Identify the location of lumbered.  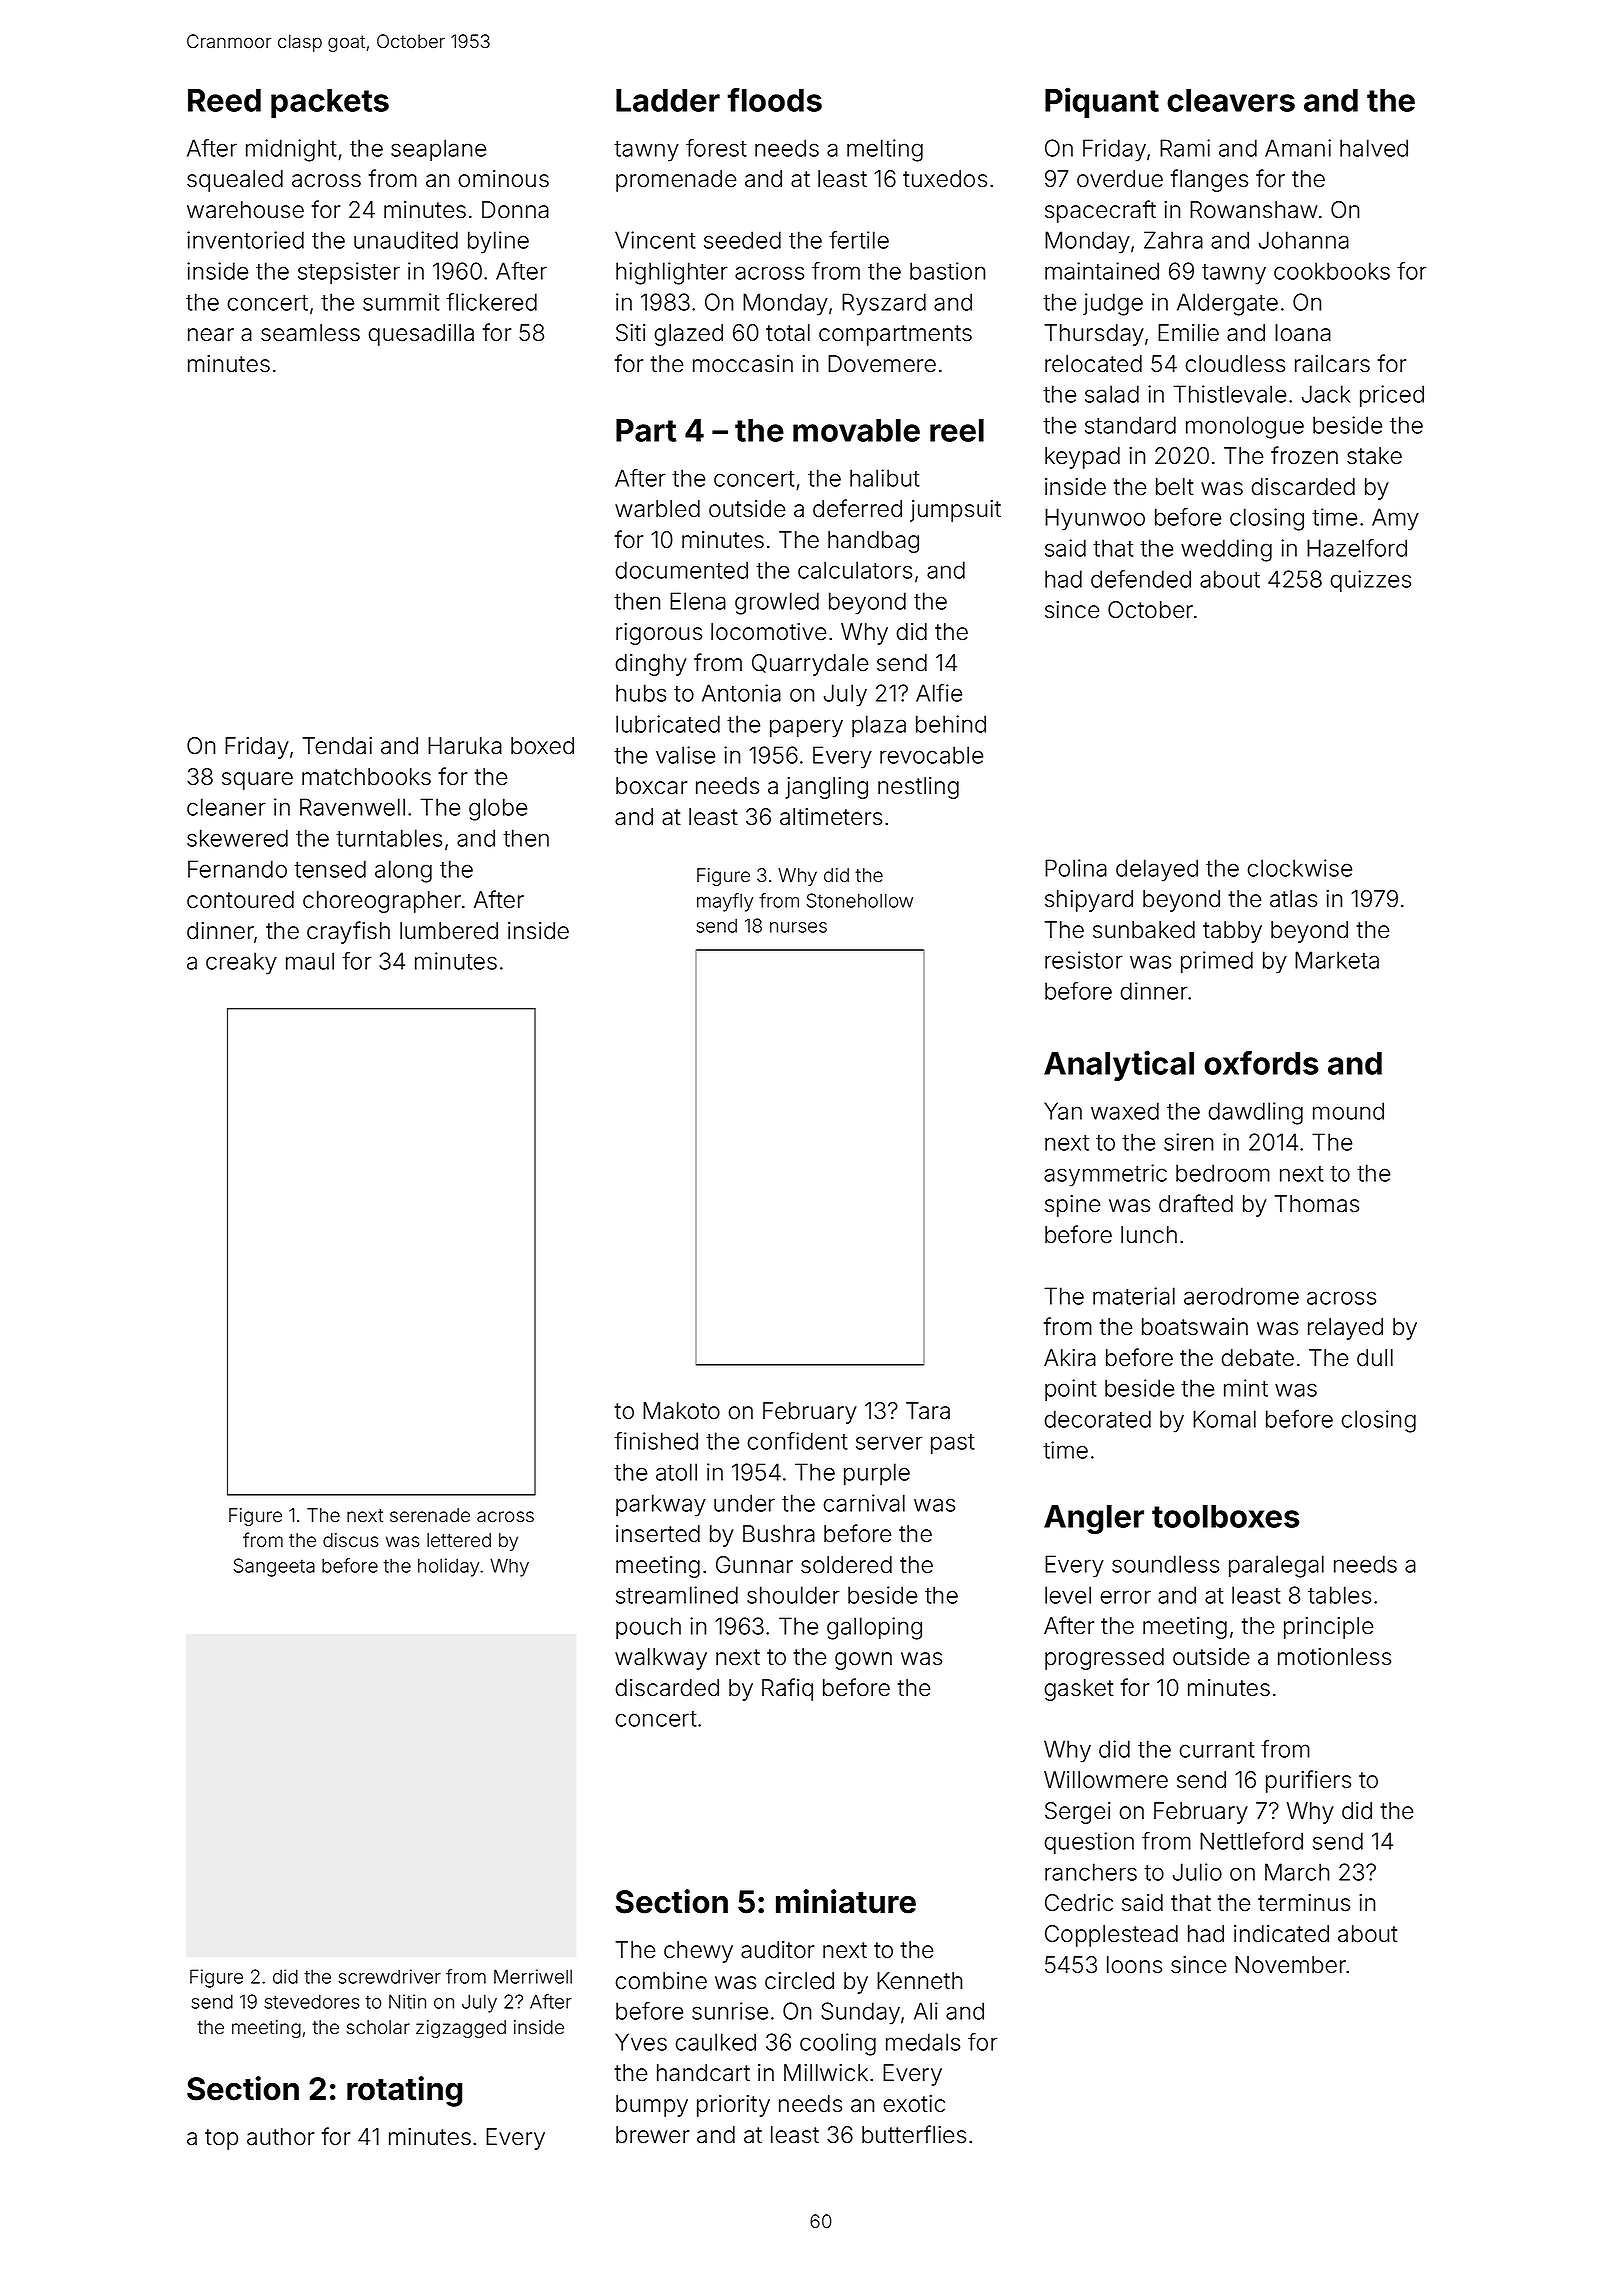
(449, 931).
